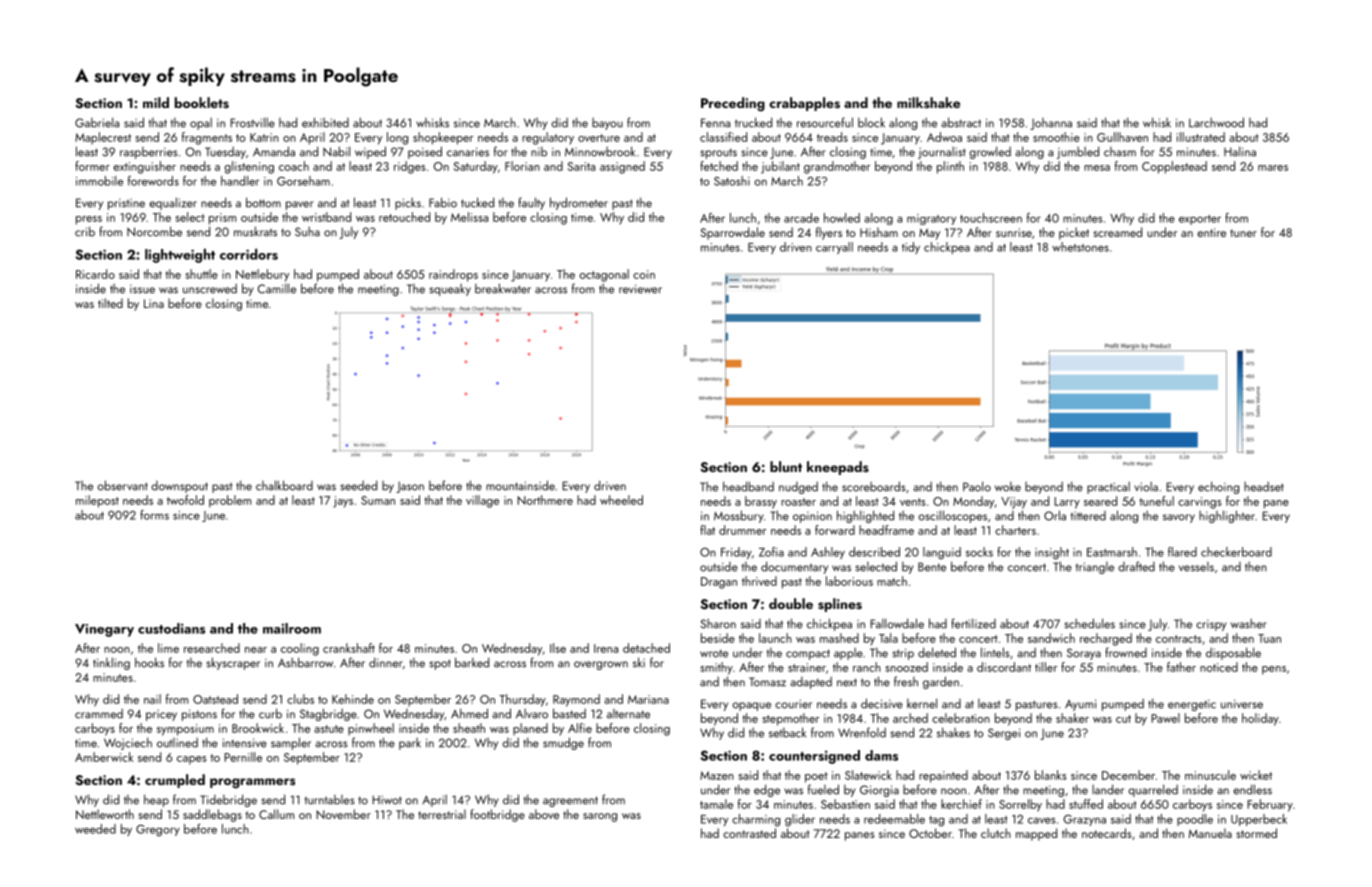 This screenshot has height=887, width=1372. I want to click on disposable, so click(1233, 653).
